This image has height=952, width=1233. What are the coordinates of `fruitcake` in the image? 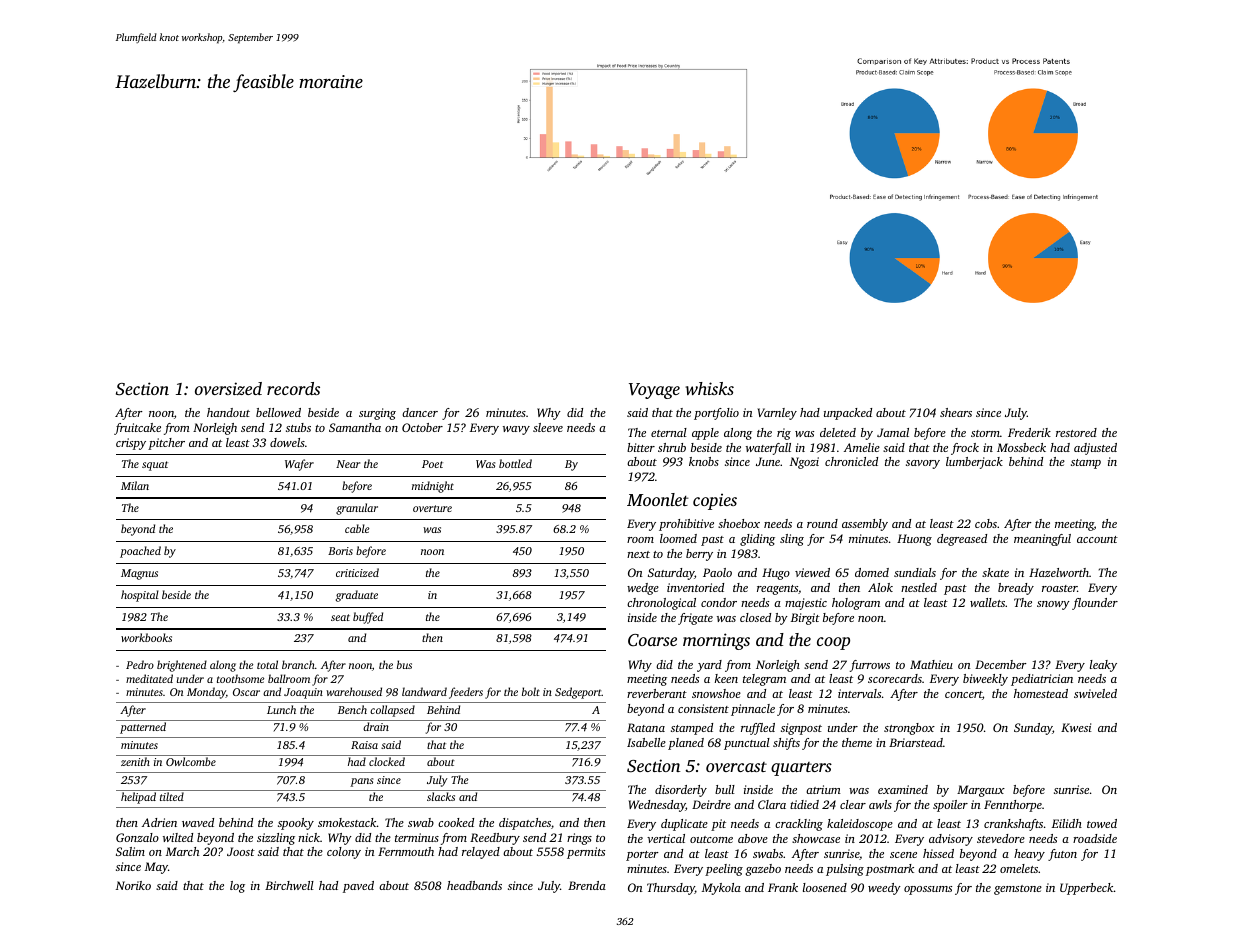 It's located at (137, 429).
